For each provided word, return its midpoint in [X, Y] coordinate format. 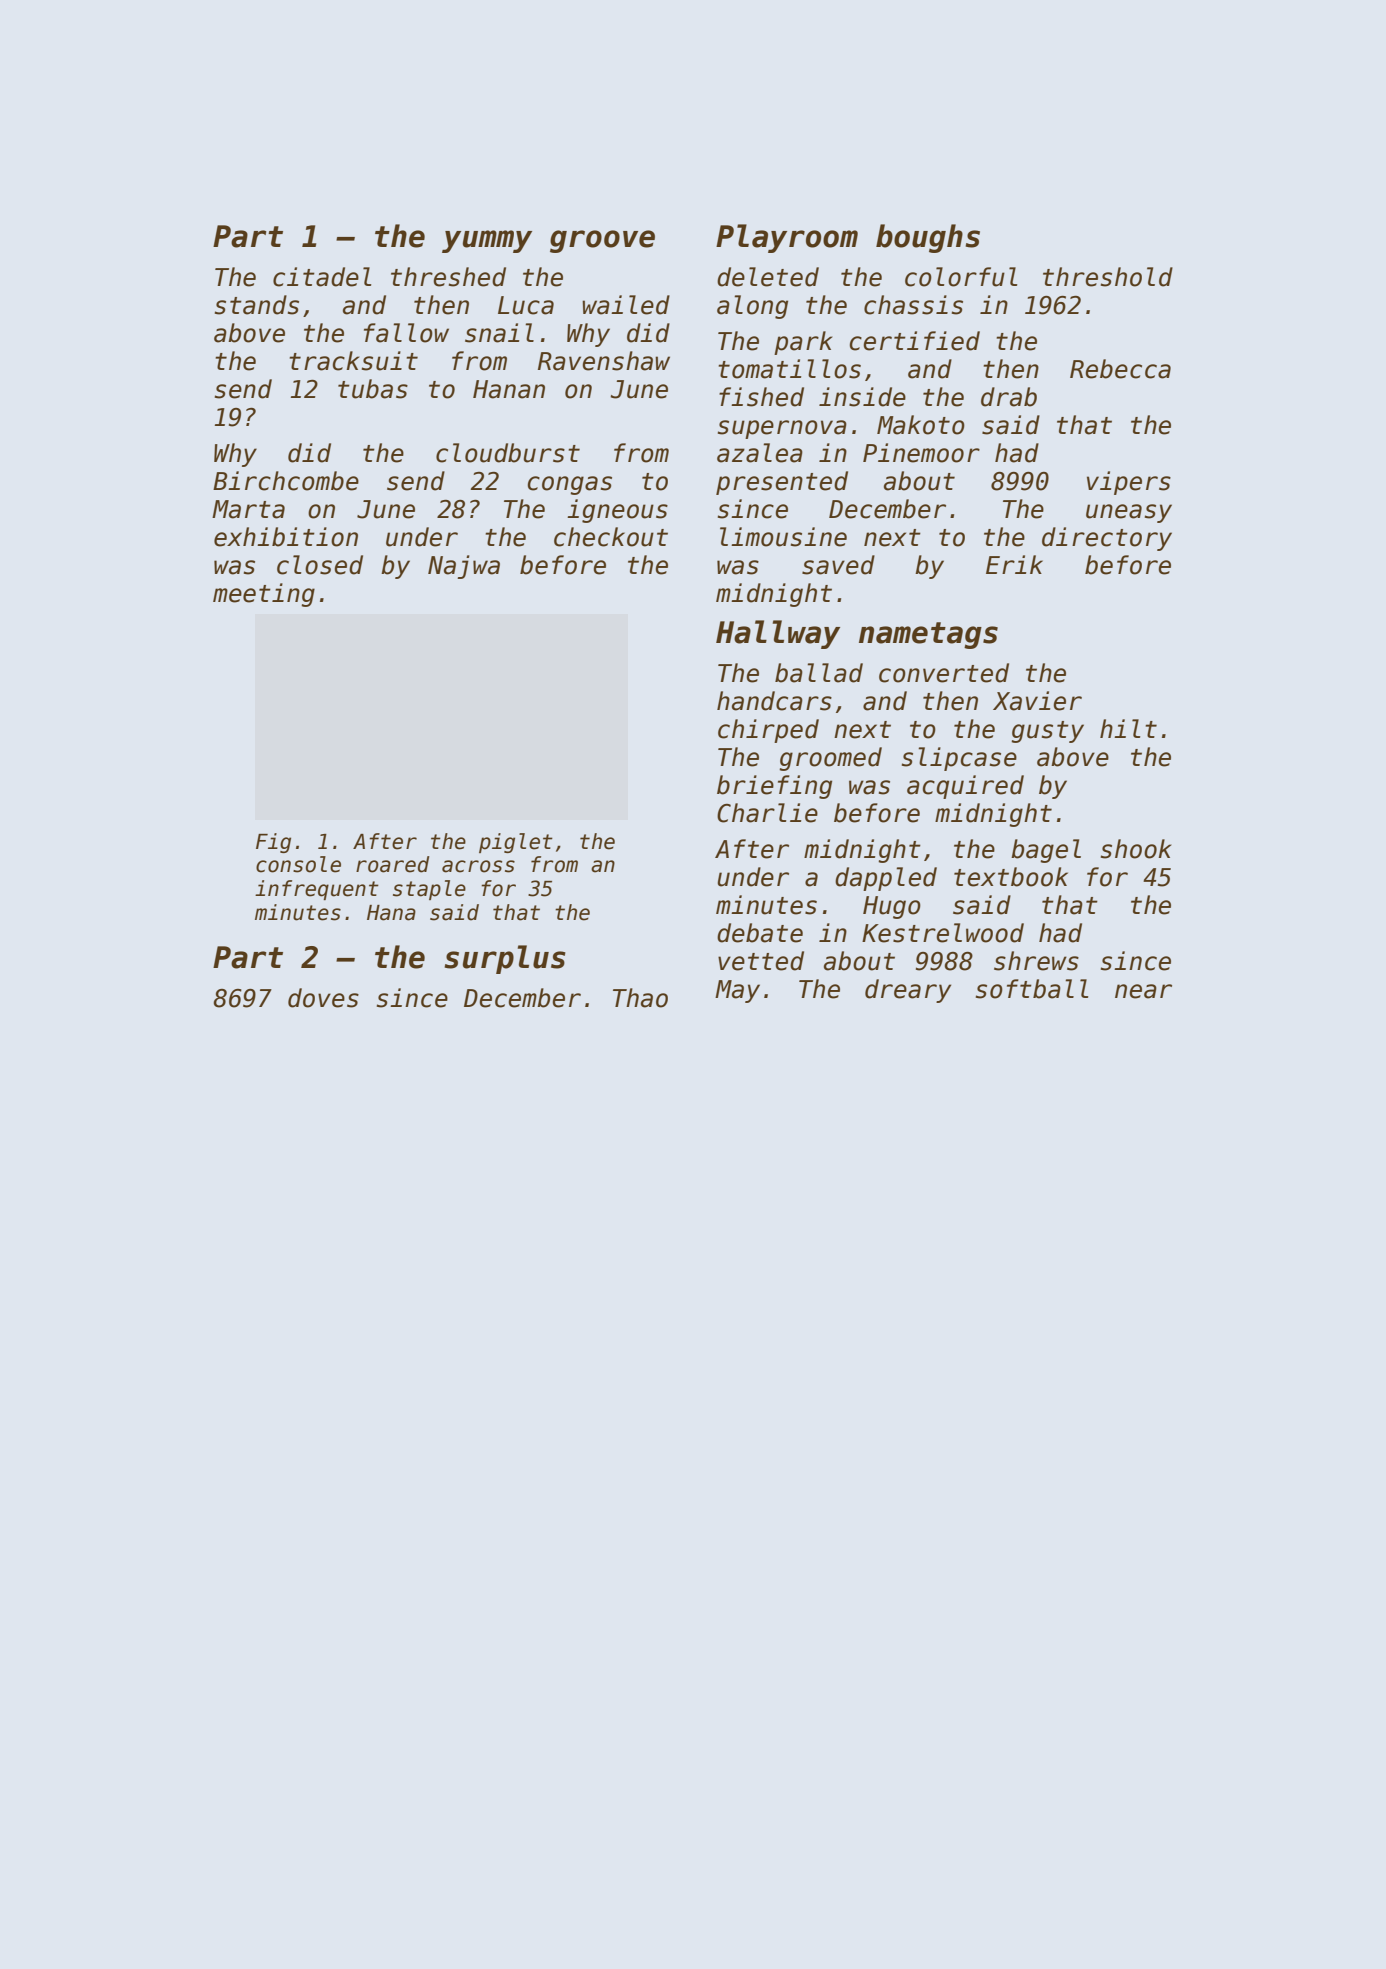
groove [602, 241]
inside [862, 397]
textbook [1011, 877]
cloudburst [508, 453]
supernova [782, 429]
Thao [640, 998]
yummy [487, 241]
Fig [273, 843]
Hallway [778, 634]
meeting [264, 595]
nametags [928, 635]
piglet [516, 843]
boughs [928, 238]
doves [323, 998]
